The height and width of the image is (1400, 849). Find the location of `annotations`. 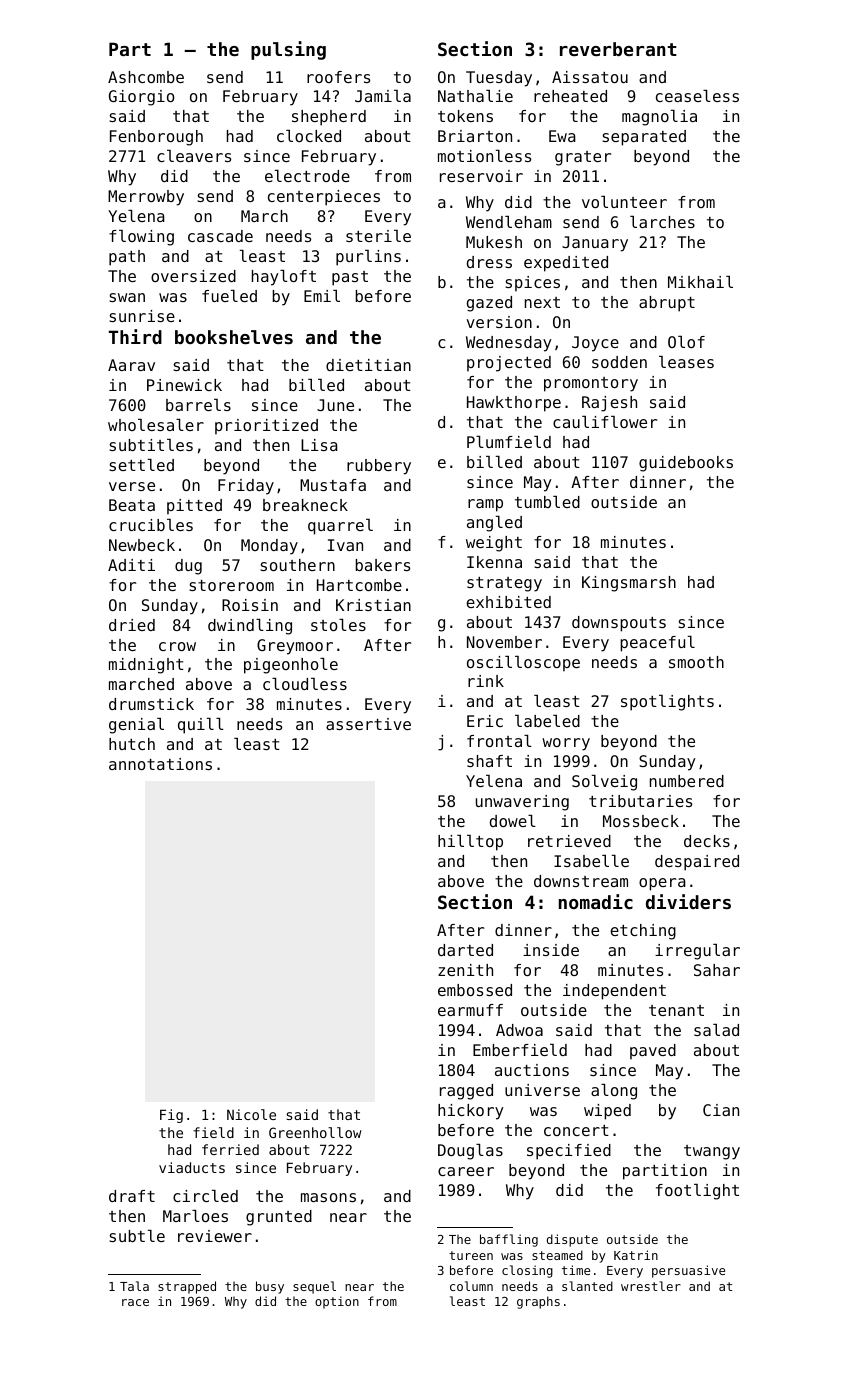

annotations is located at coordinates (160, 764).
